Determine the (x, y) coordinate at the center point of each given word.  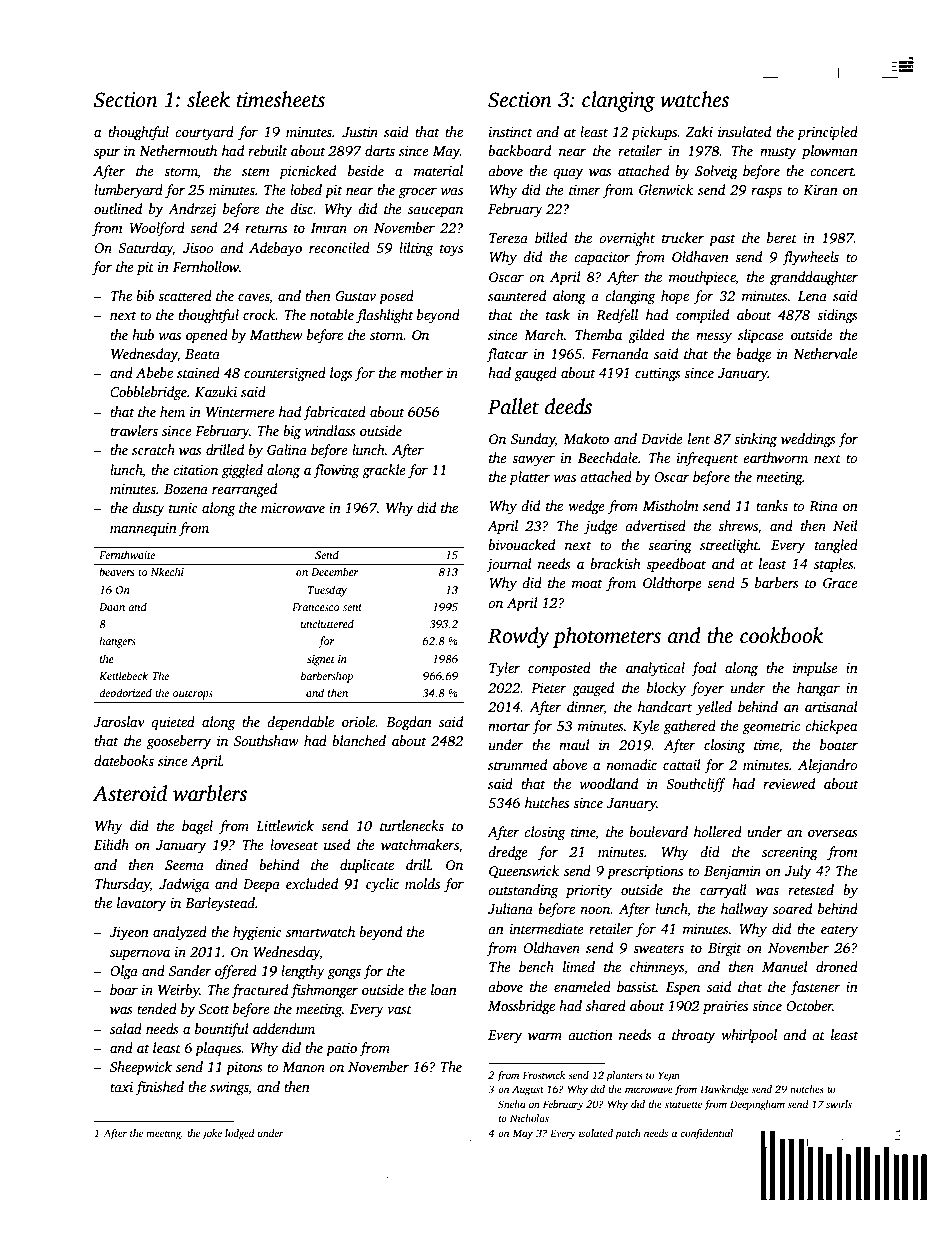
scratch (153, 449)
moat (587, 583)
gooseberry (179, 742)
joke (212, 1134)
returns (266, 228)
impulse (815, 669)
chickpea (831, 727)
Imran (329, 228)
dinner (585, 706)
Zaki (699, 131)
